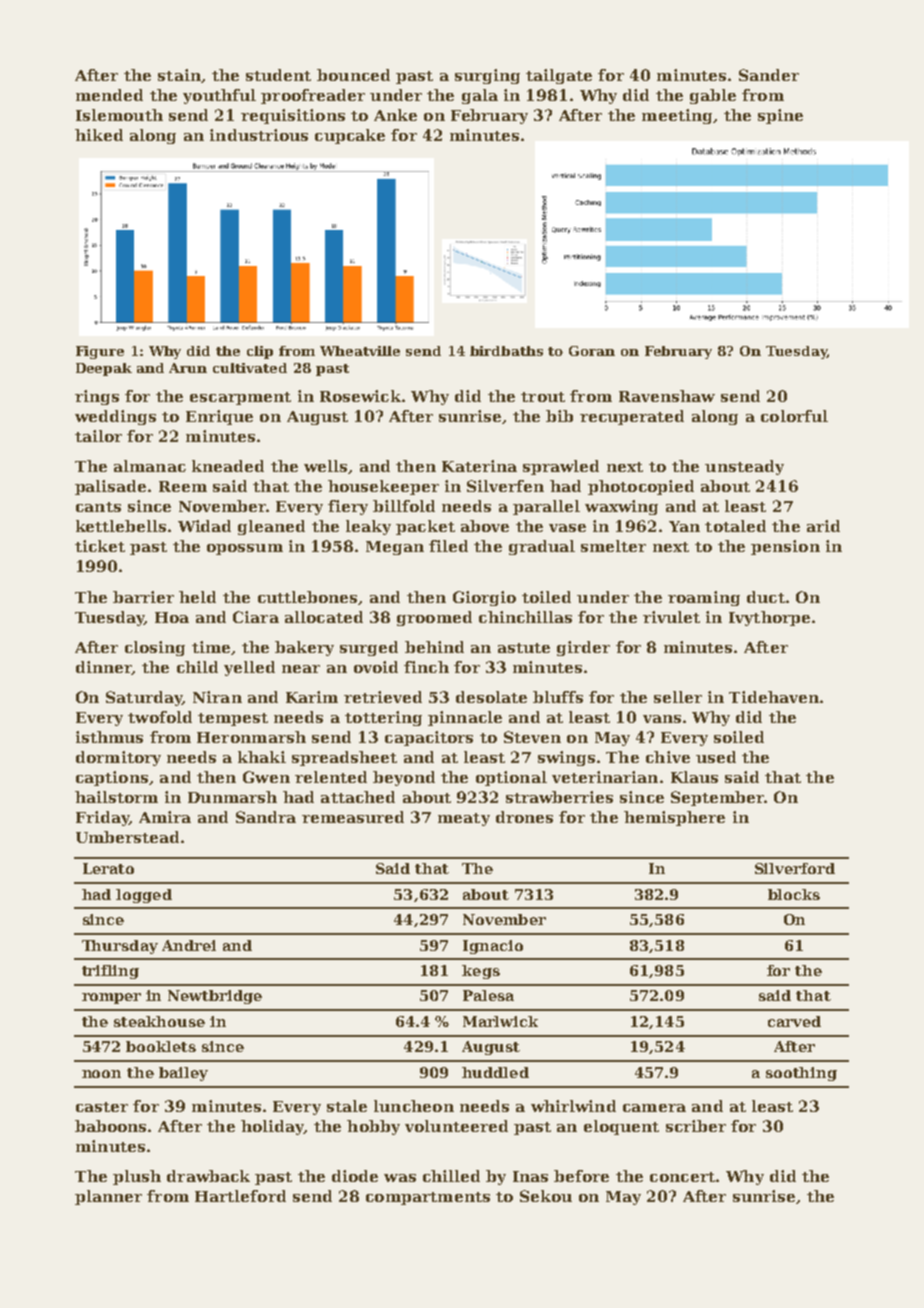  I want to click on clip, so click(260, 352).
